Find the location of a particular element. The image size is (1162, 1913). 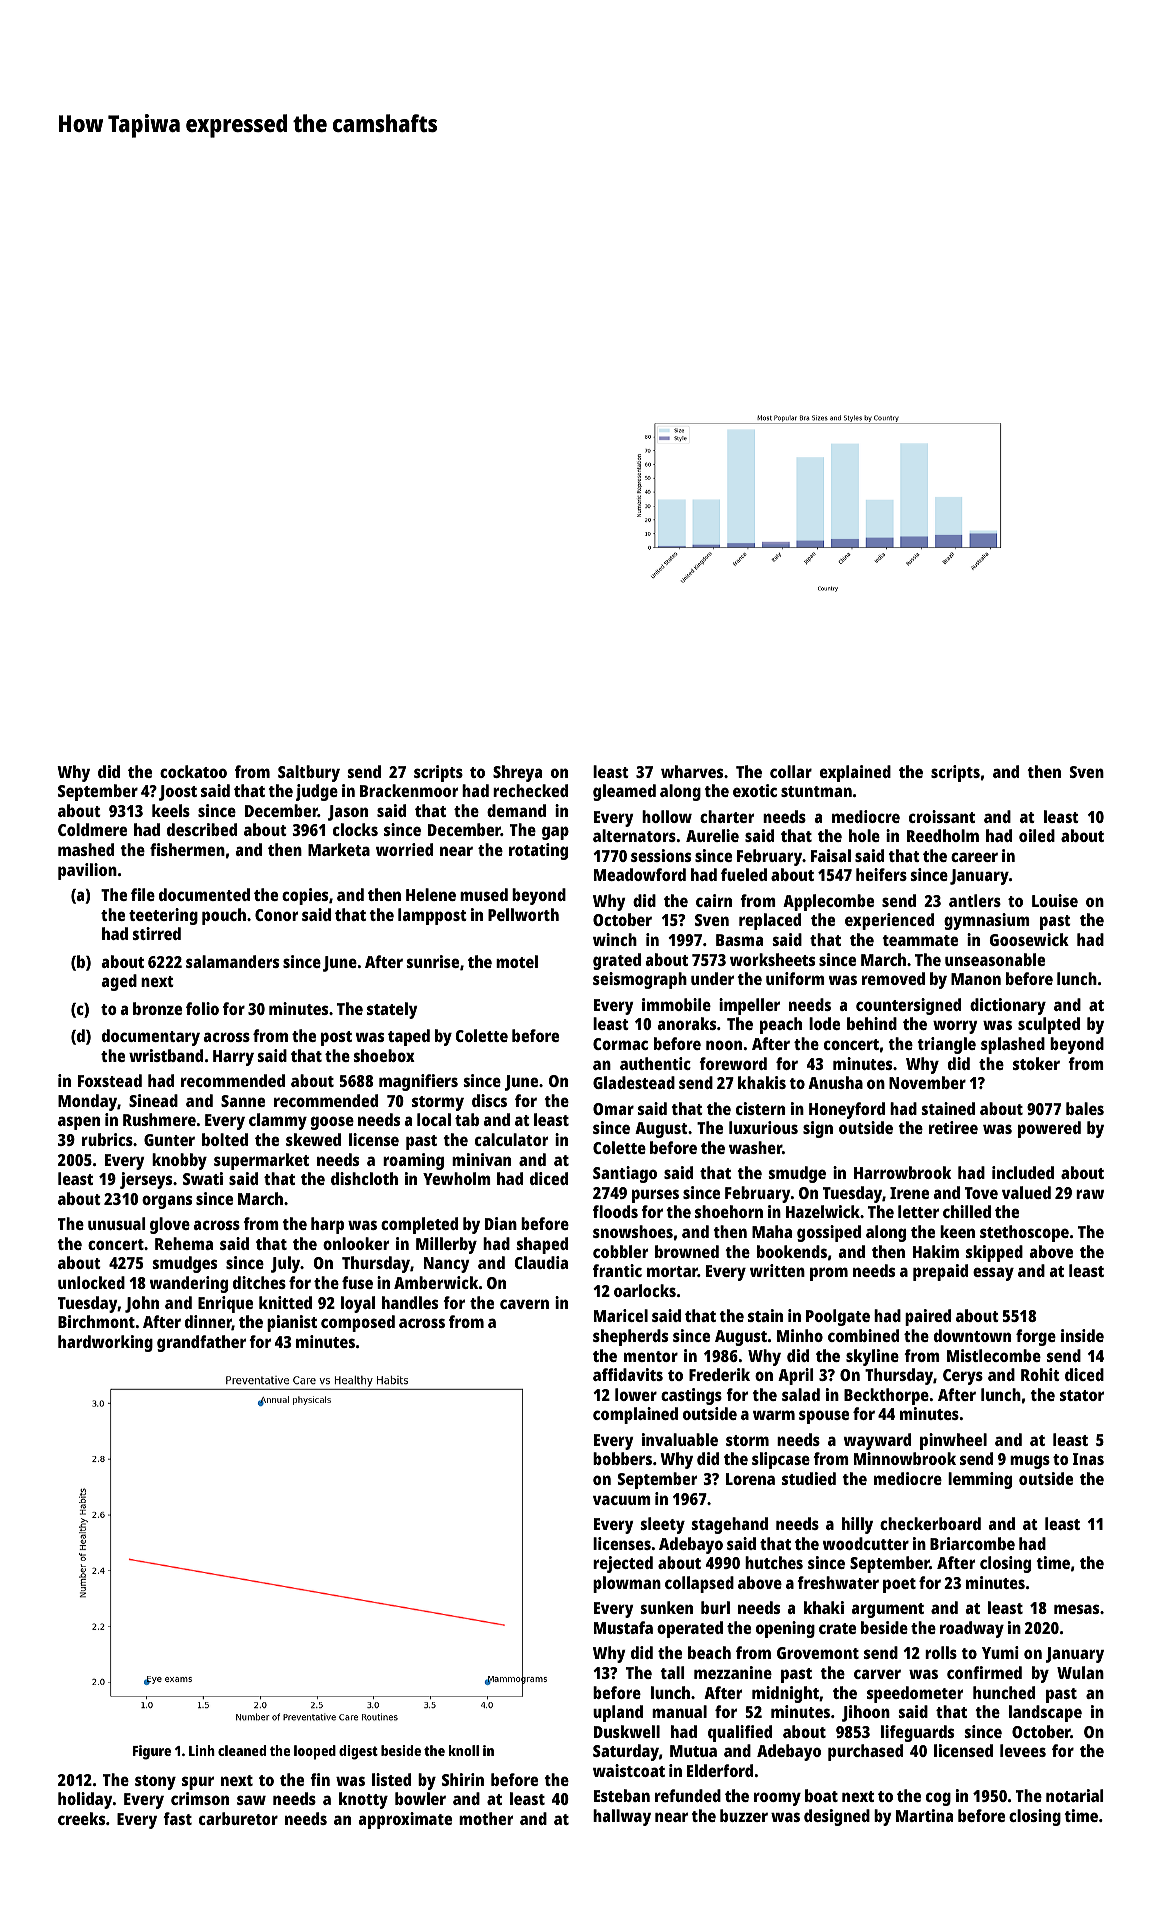

hallway is located at coordinates (622, 1817).
